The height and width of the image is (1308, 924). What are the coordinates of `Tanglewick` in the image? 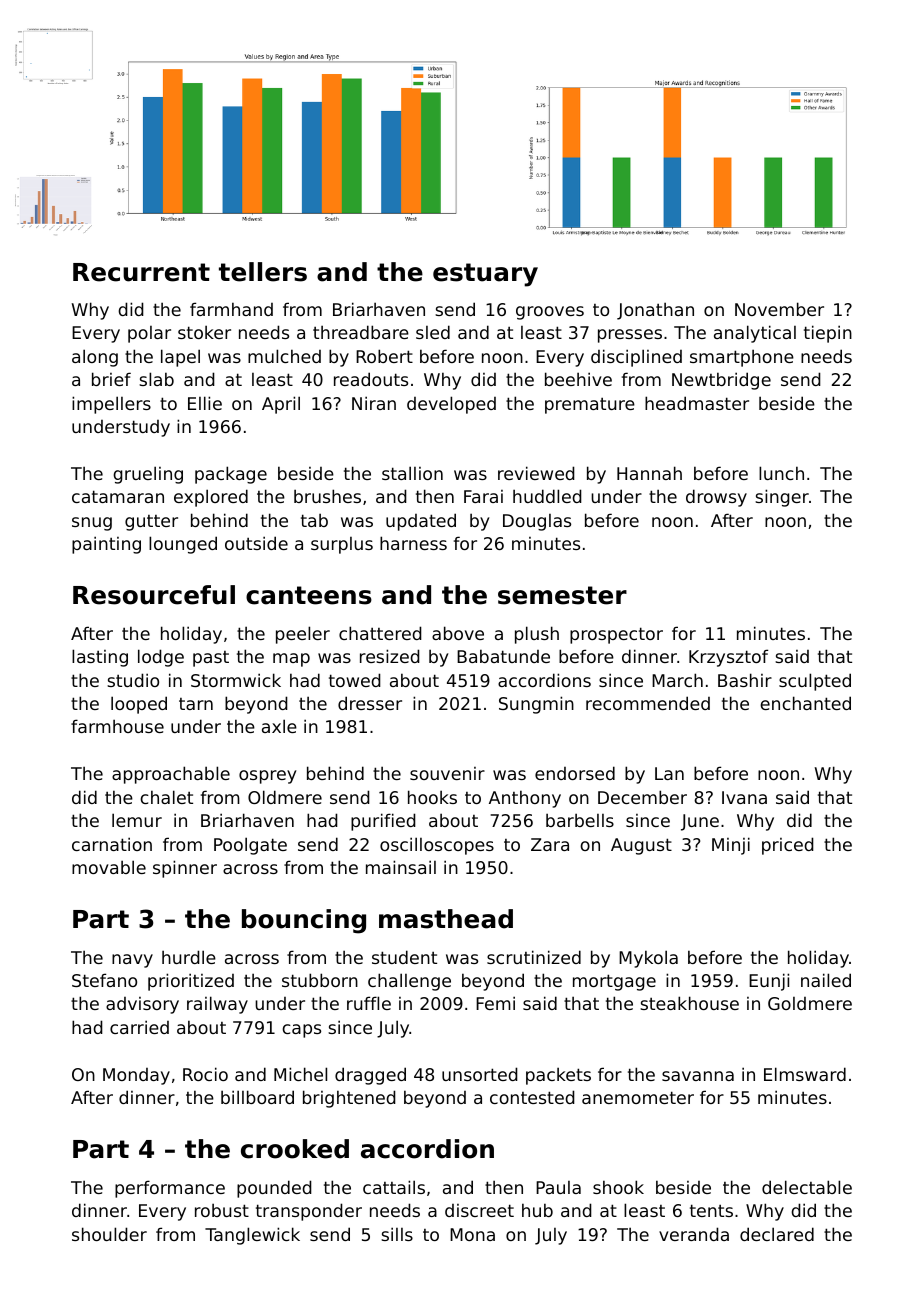 It's located at (252, 1236).
